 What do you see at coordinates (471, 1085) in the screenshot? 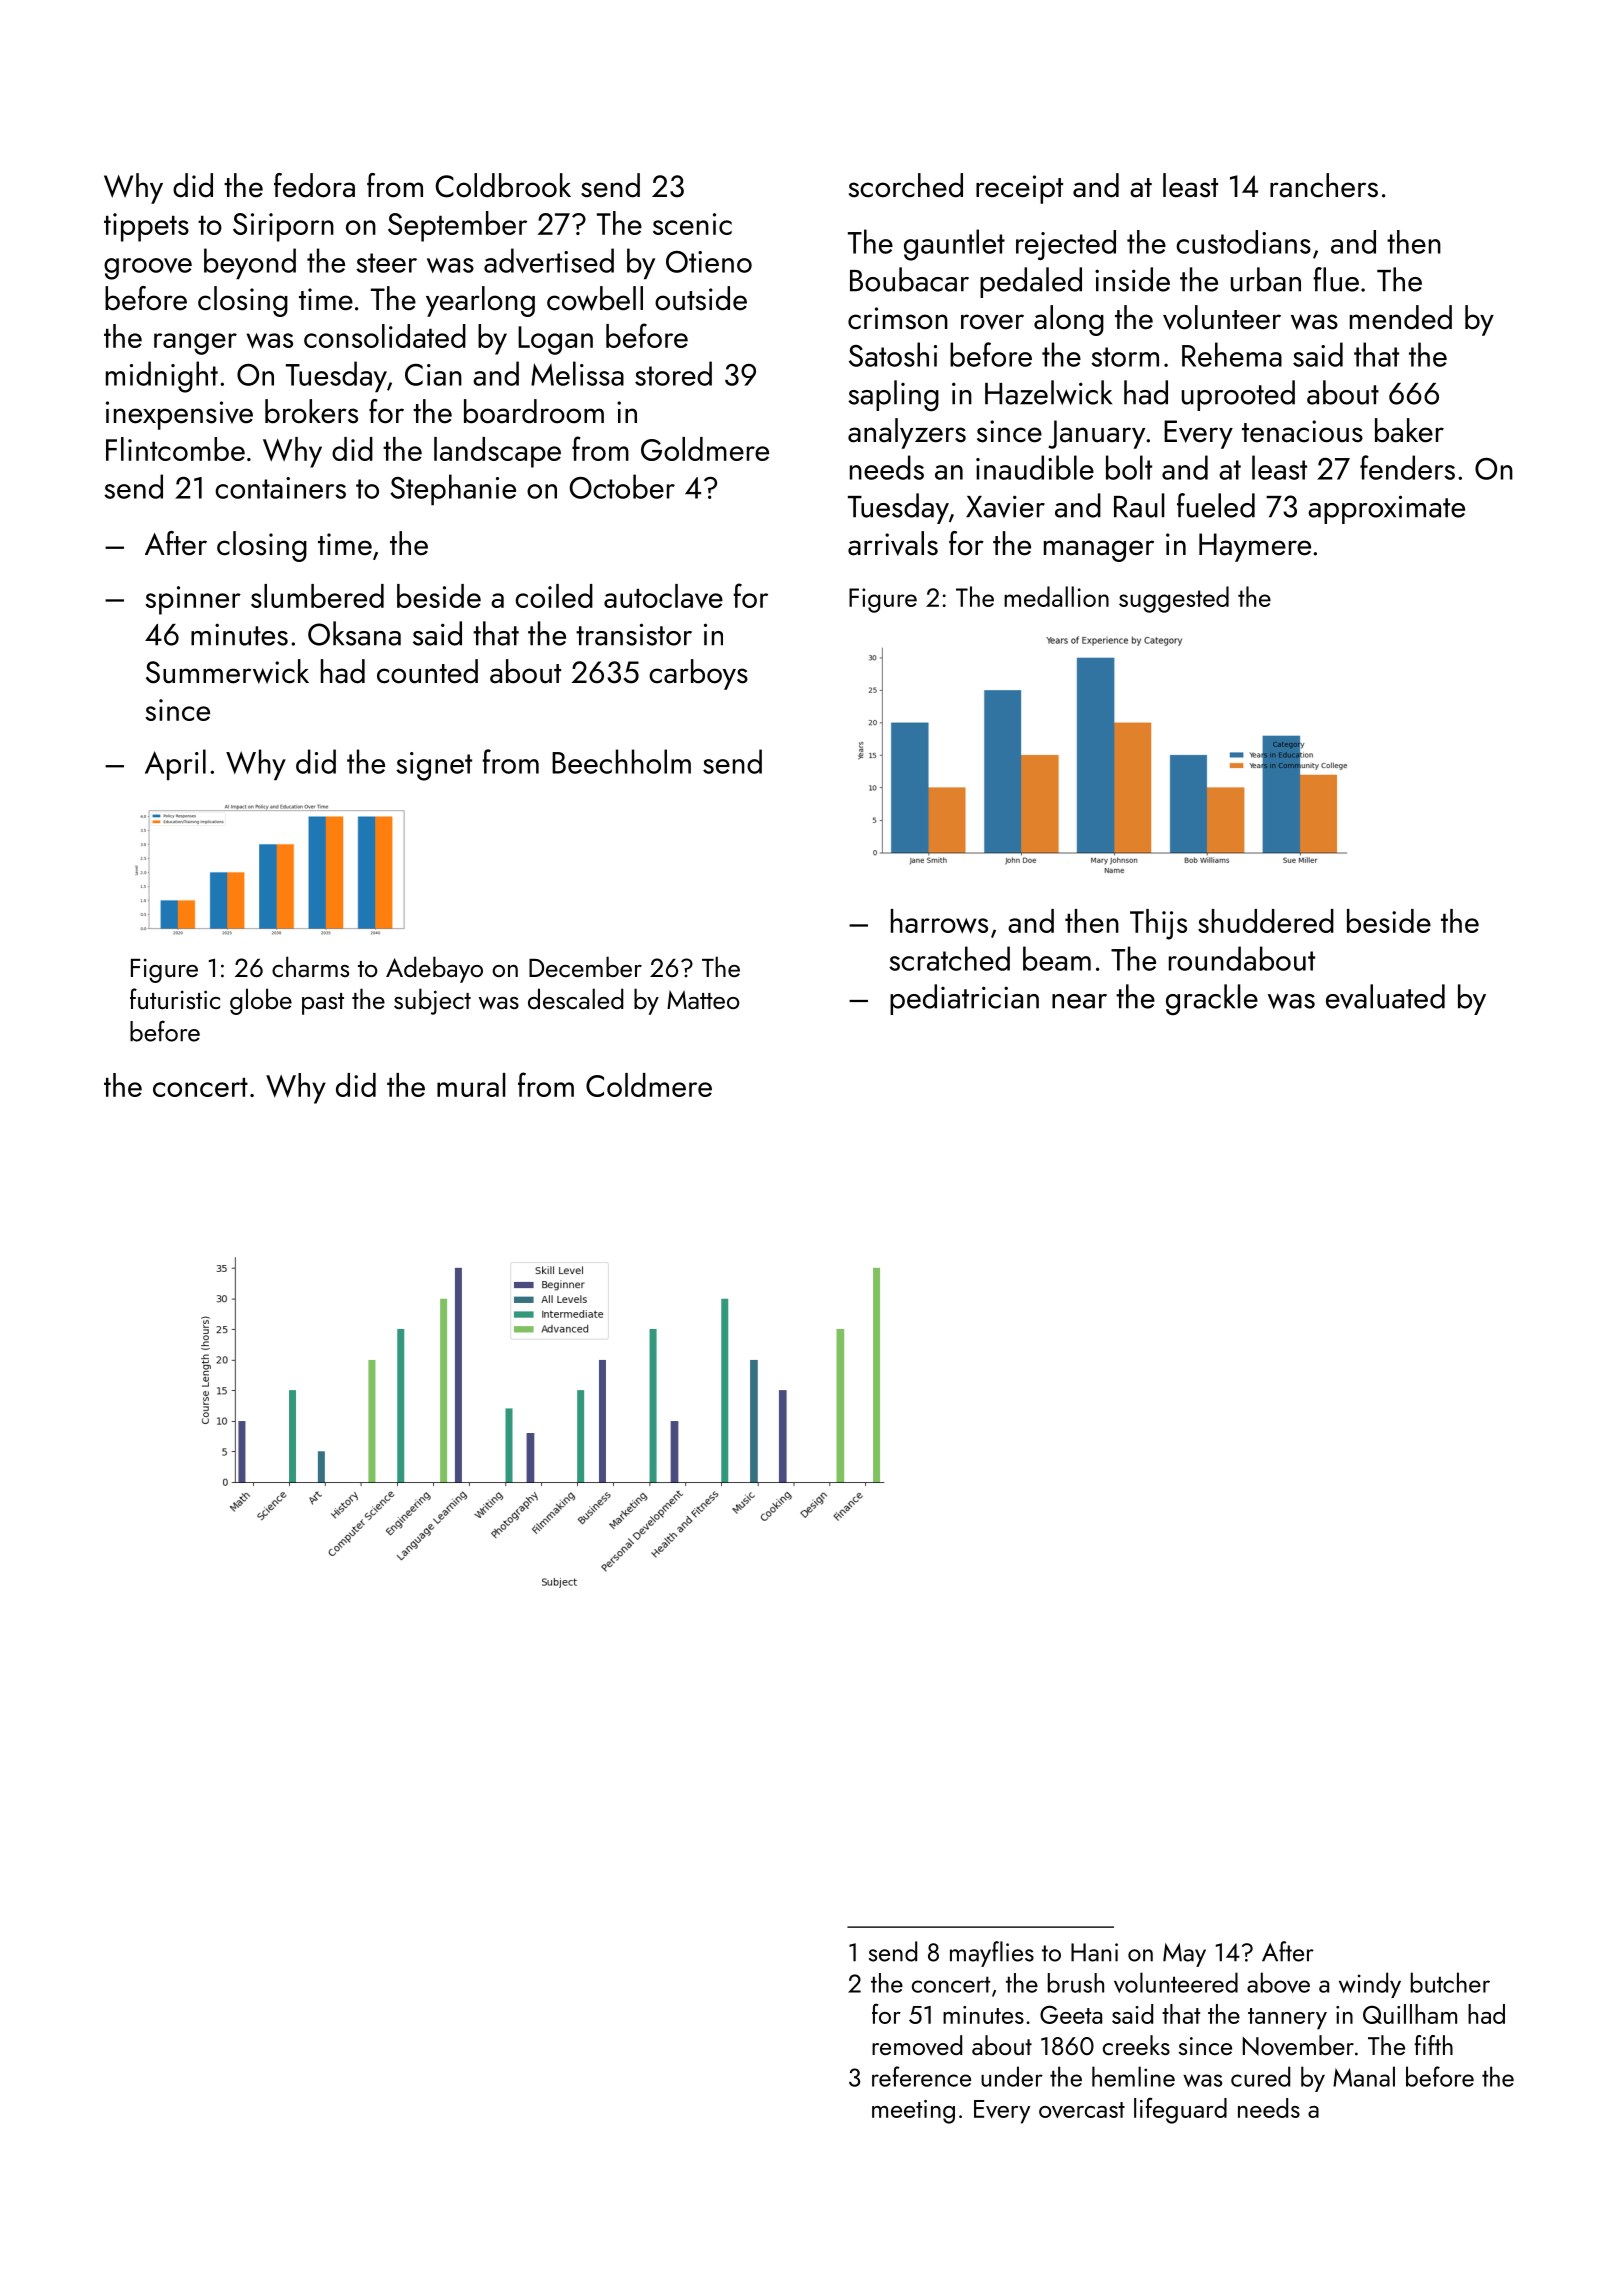
I see `mural` at bounding box center [471, 1085].
